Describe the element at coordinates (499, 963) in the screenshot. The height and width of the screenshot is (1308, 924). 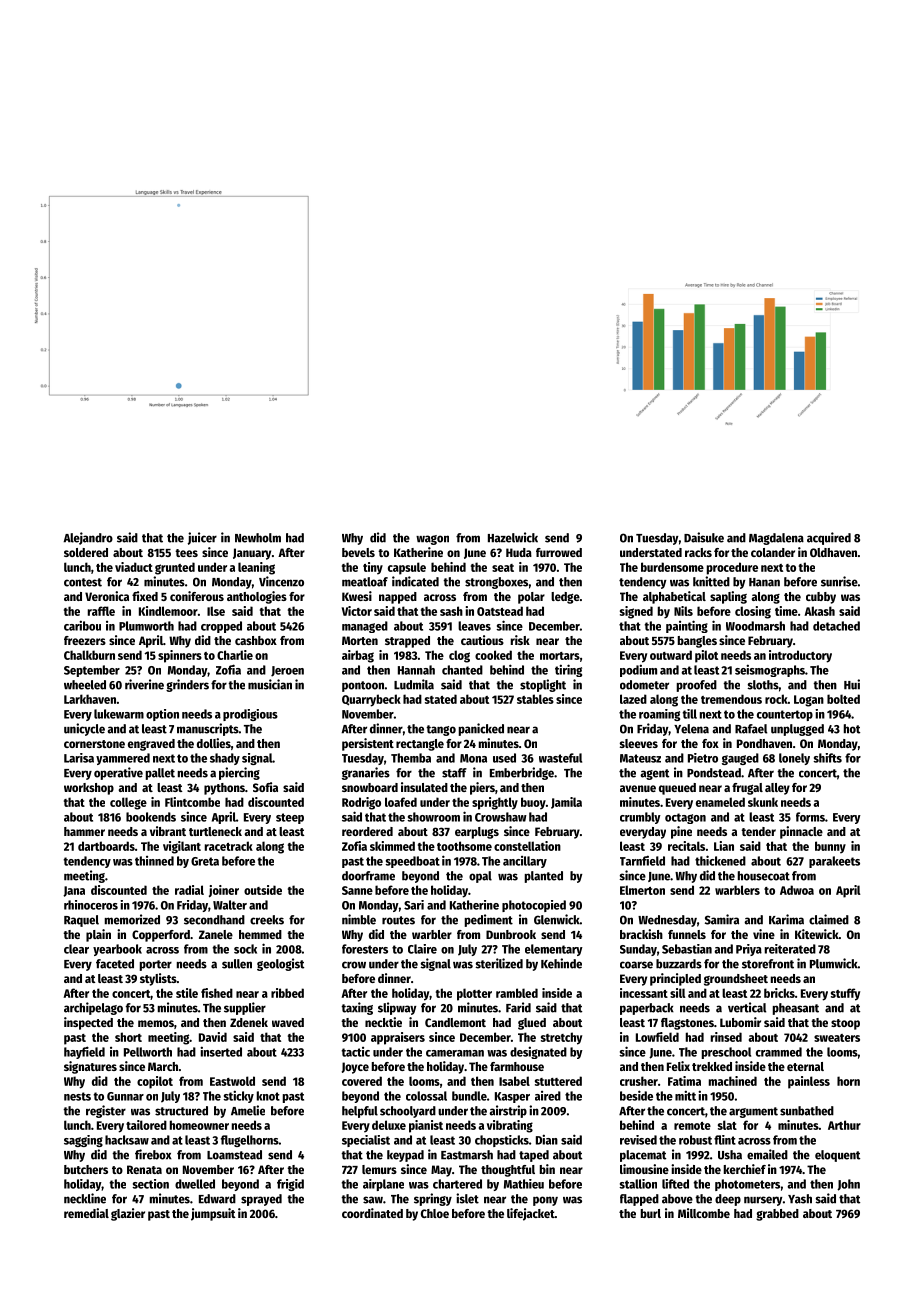
I see `sterilized` at that location.
